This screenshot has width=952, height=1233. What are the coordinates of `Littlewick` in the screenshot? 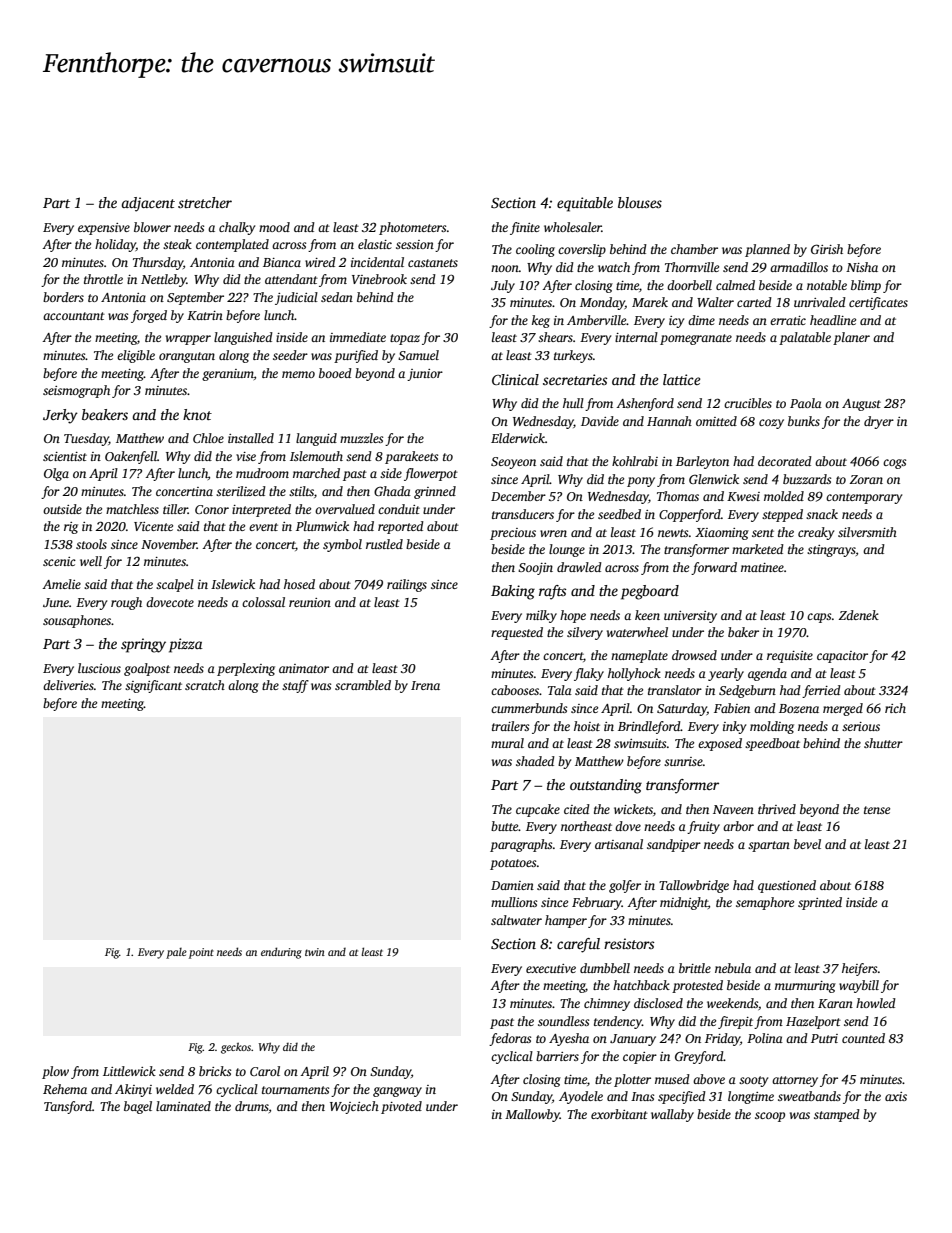 It's located at (129, 1071).
